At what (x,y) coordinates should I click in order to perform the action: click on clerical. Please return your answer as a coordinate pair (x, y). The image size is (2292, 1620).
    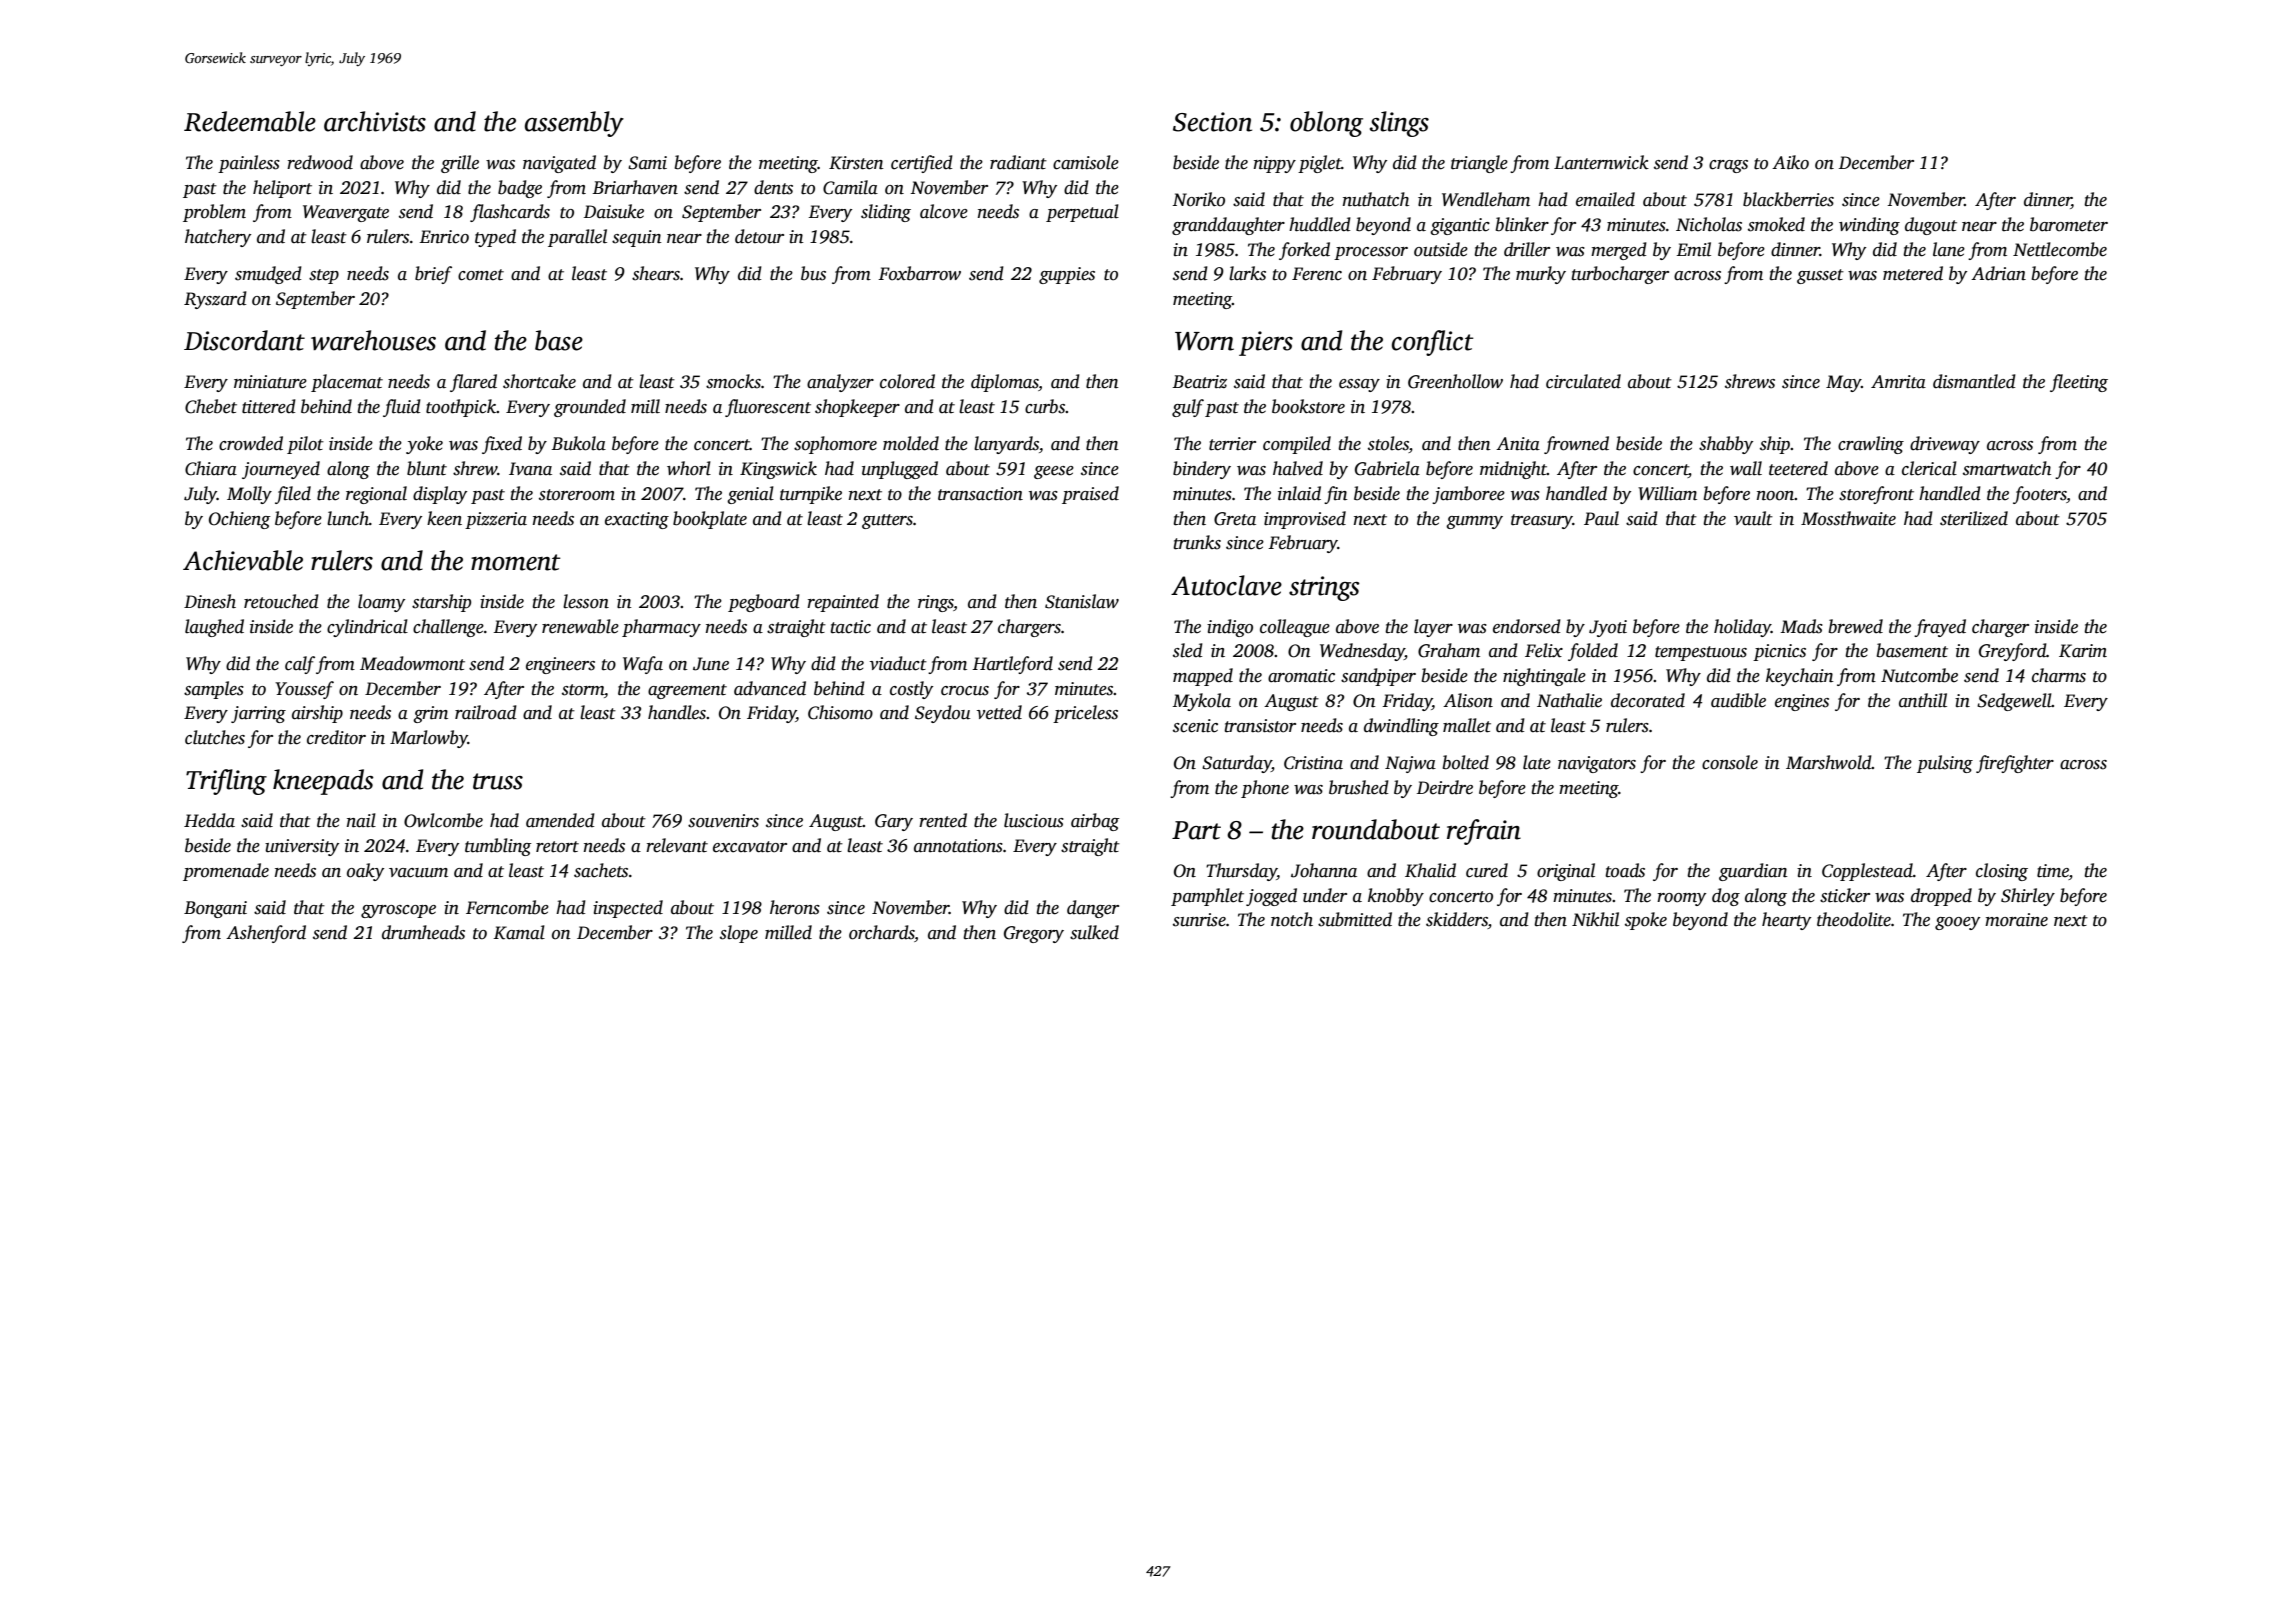
    Looking at the image, I should click on (1929, 468).
